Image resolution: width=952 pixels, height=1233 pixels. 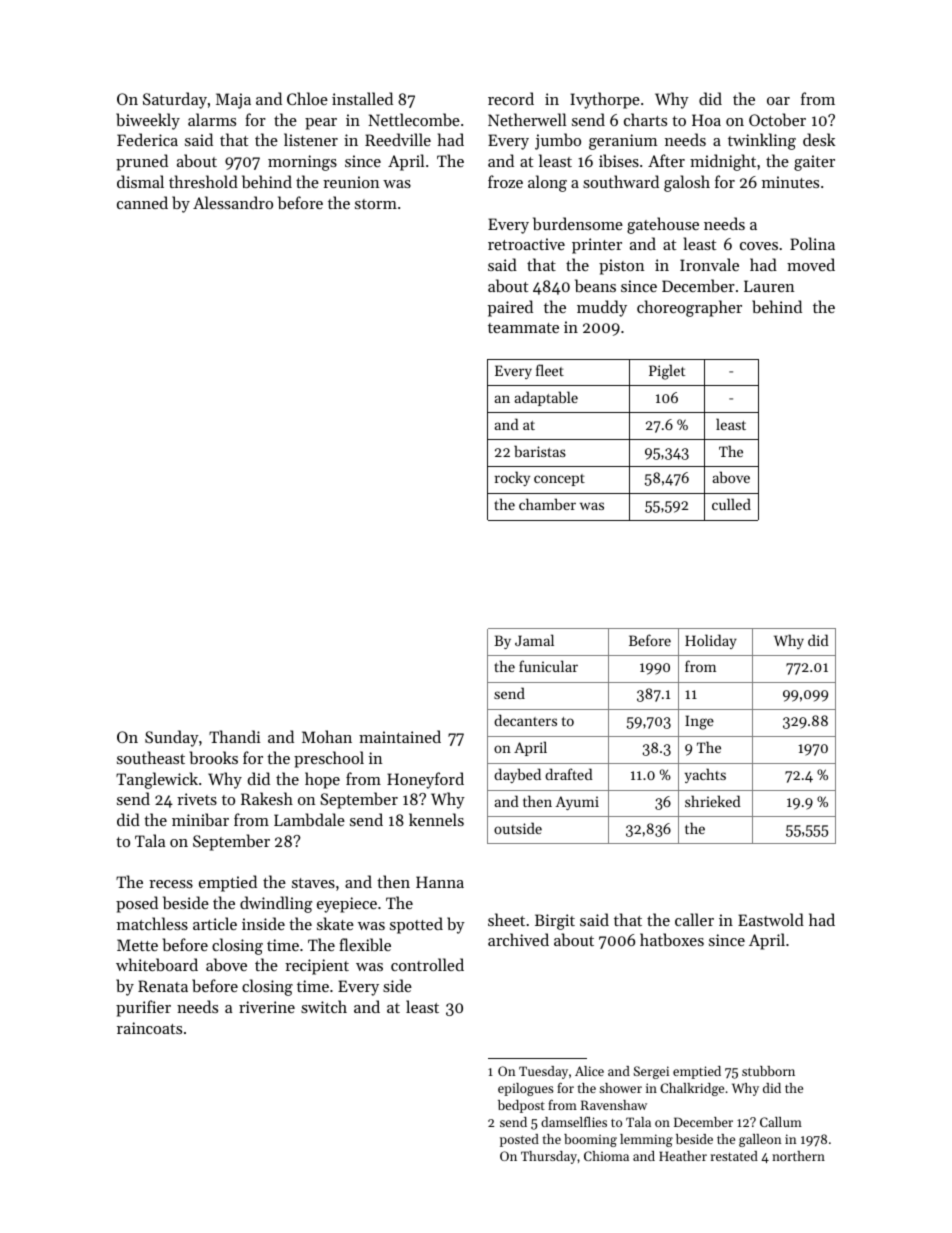 I want to click on canned, so click(x=142, y=202).
